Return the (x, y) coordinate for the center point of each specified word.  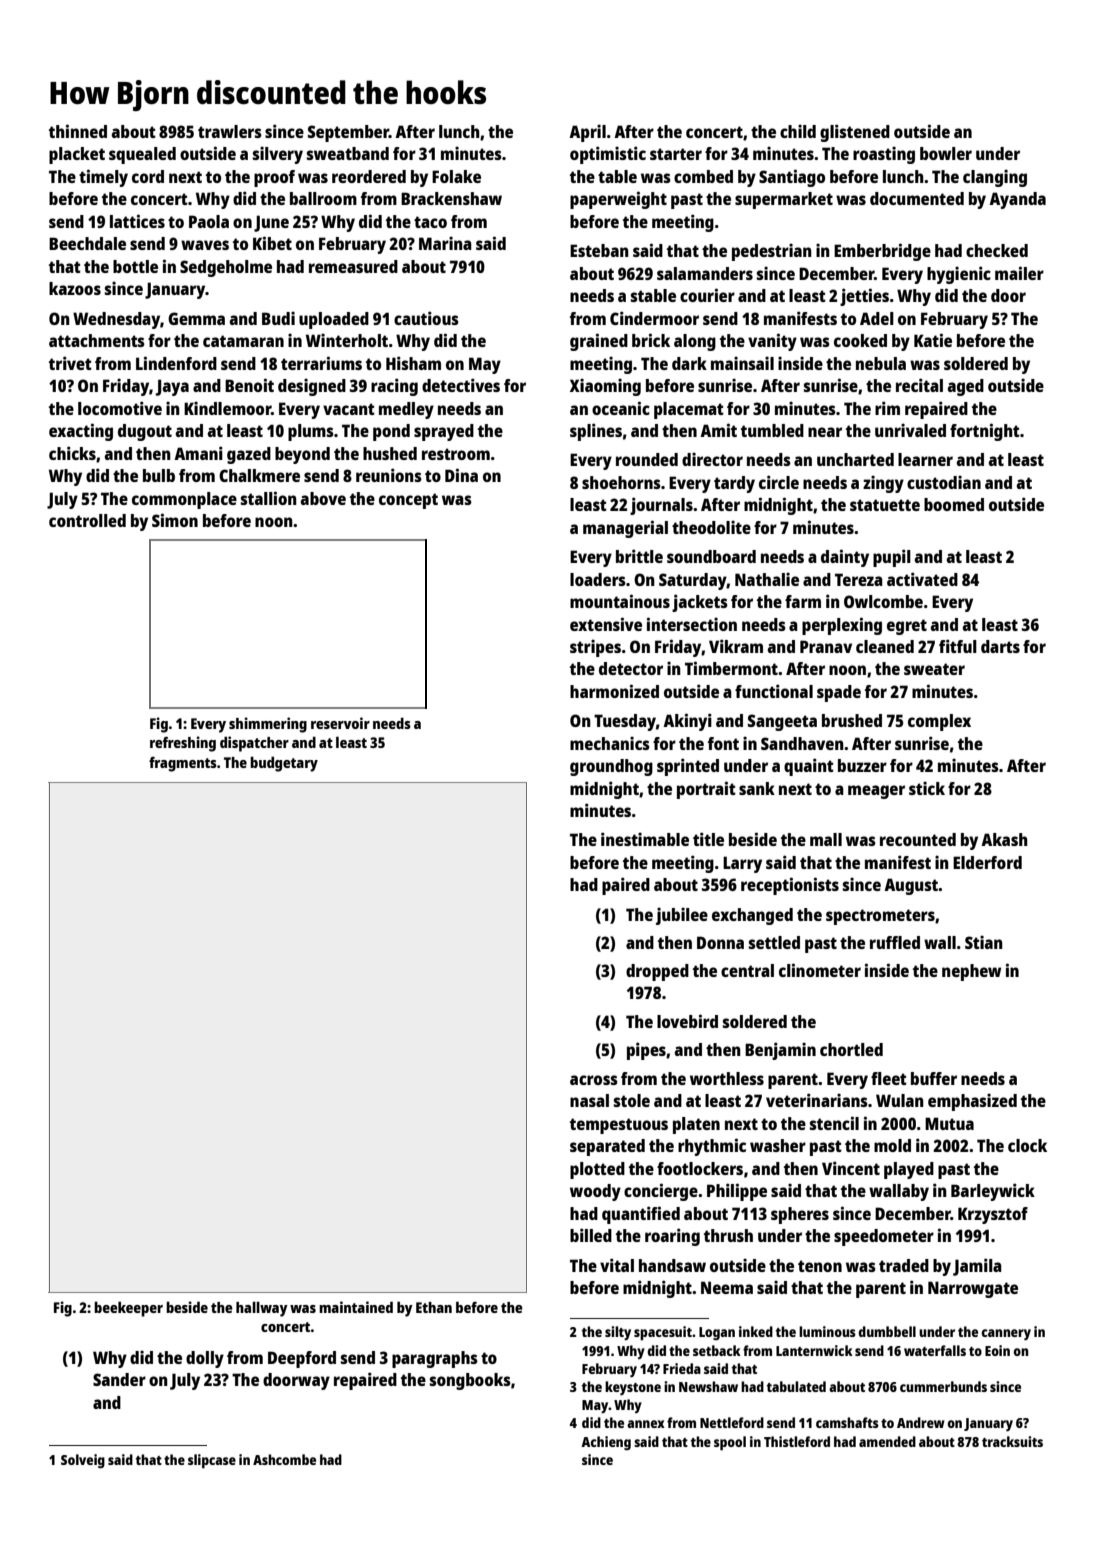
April (587, 133)
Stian (984, 942)
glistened (855, 133)
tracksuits (1012, 1441)
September (348, 133)
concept (408, 501)
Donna (720, 942)
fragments (183, 764)
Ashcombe (284, 1459)
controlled (87, 520)
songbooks (470, 1381)
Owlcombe (883, 601)
